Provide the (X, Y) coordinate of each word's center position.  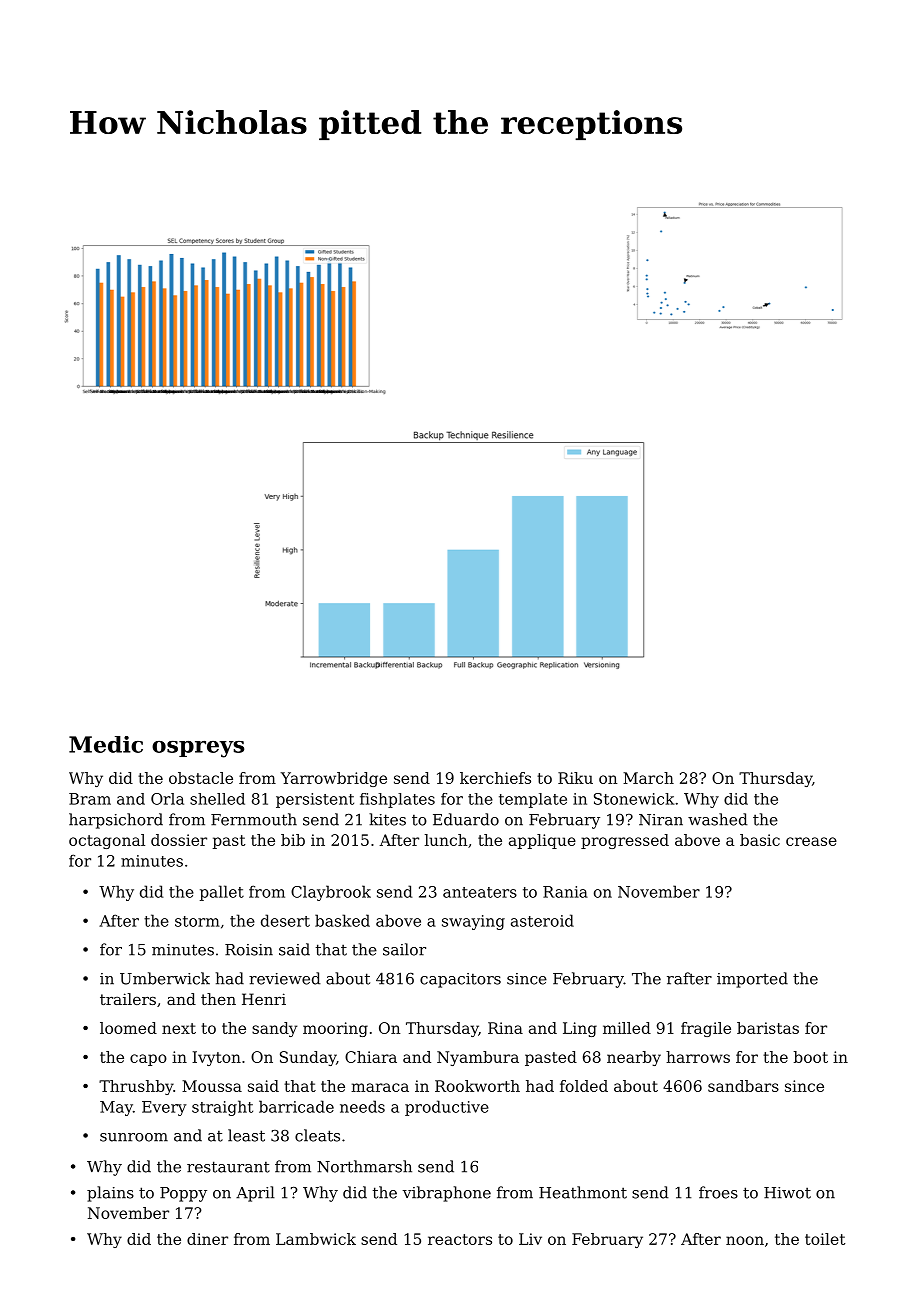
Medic (106, 744)
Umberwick (165, 978)
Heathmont (583, 1192)
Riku (575, 778)
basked (342, 920)
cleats (317, 1135)
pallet (222, 893)
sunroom (134, 1137)
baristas (768, 1028)
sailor (404, 949)
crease (811, 841)
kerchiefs (495, 778)
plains (110, 1194)
